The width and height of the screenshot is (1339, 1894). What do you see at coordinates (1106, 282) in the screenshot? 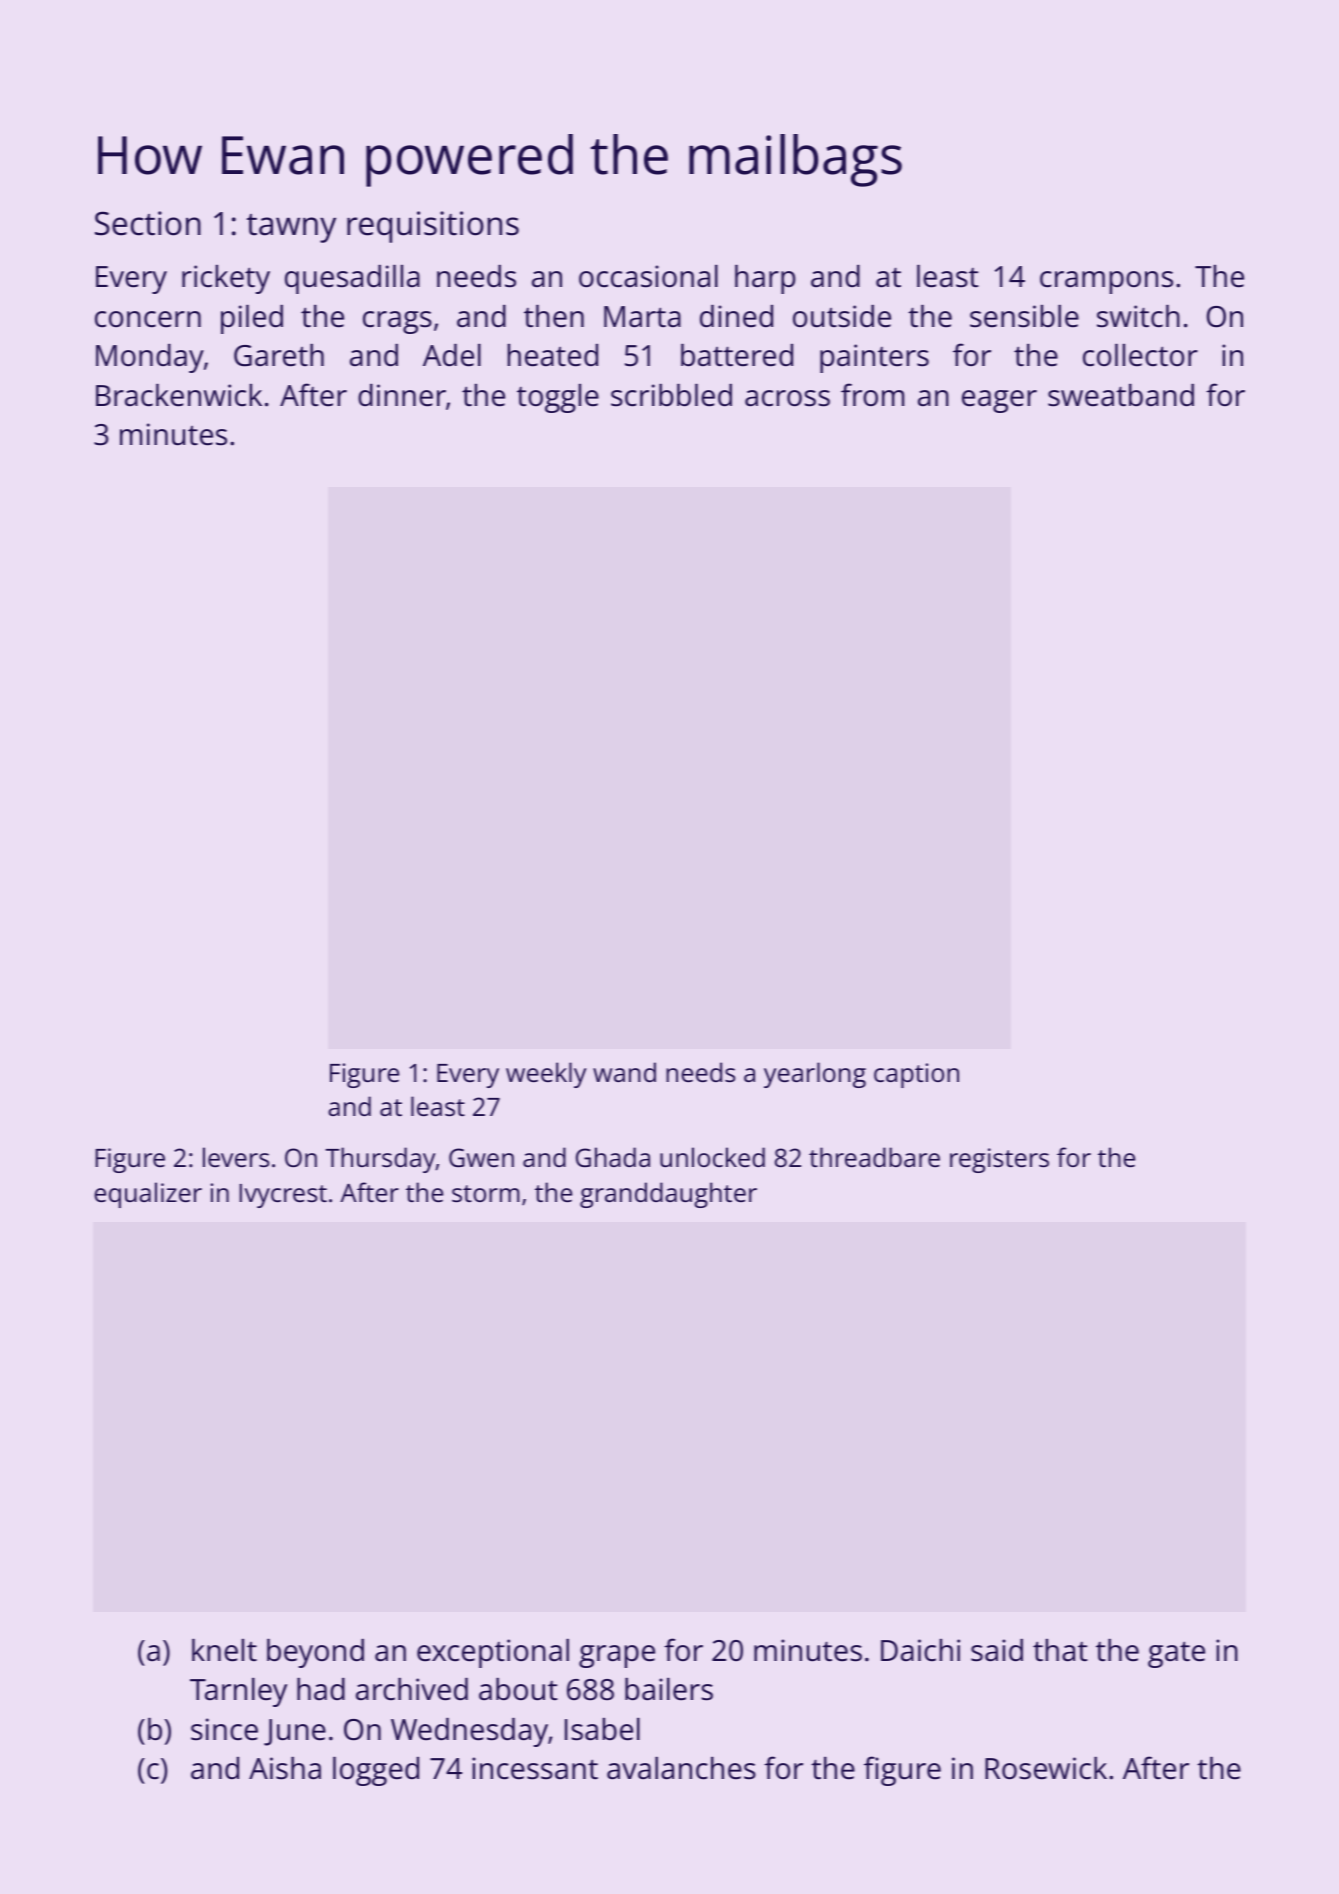
I see `crampons` at bounding box center [1106, 282].
